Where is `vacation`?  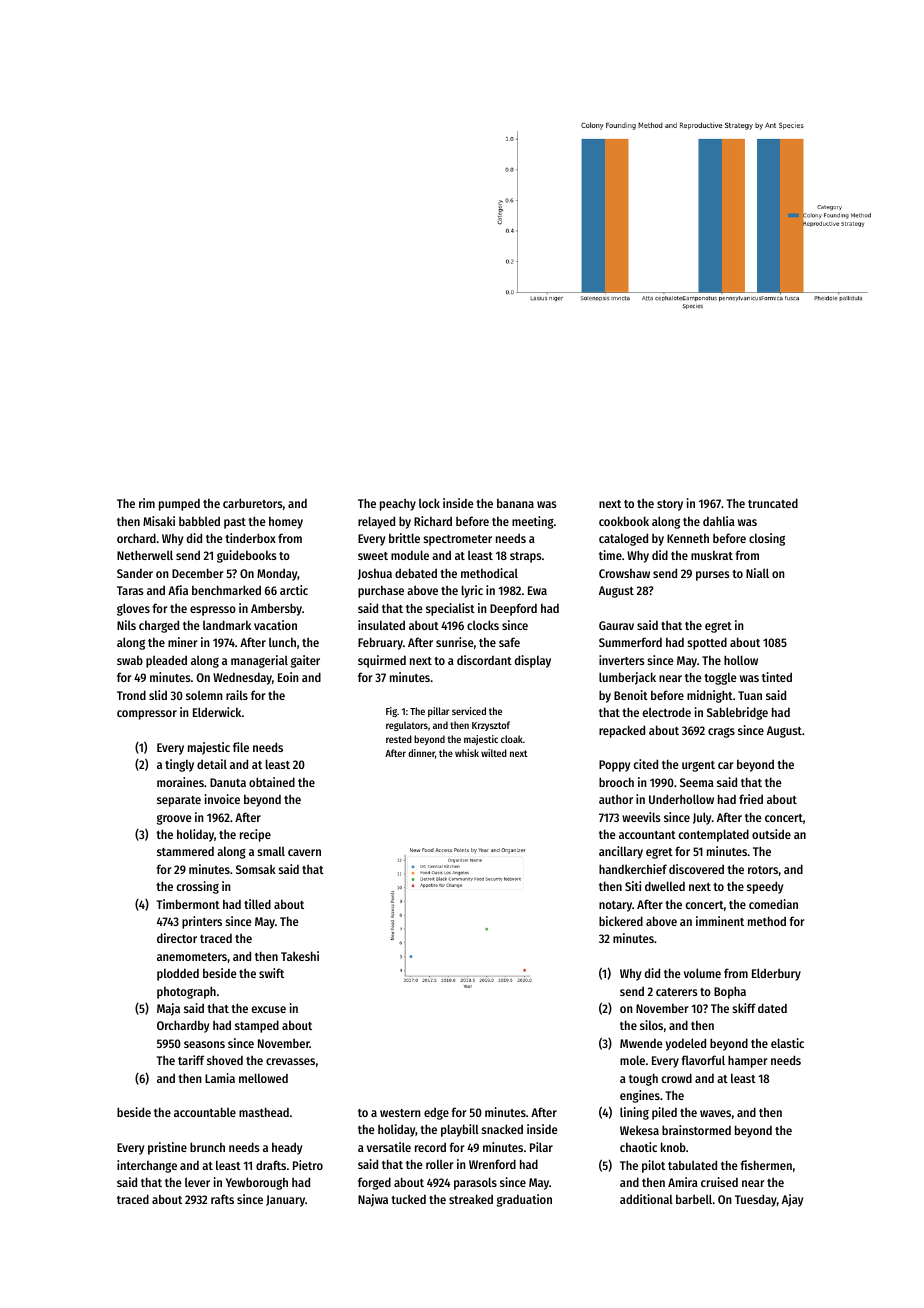 vacation is located at coordinates (275, 625).
